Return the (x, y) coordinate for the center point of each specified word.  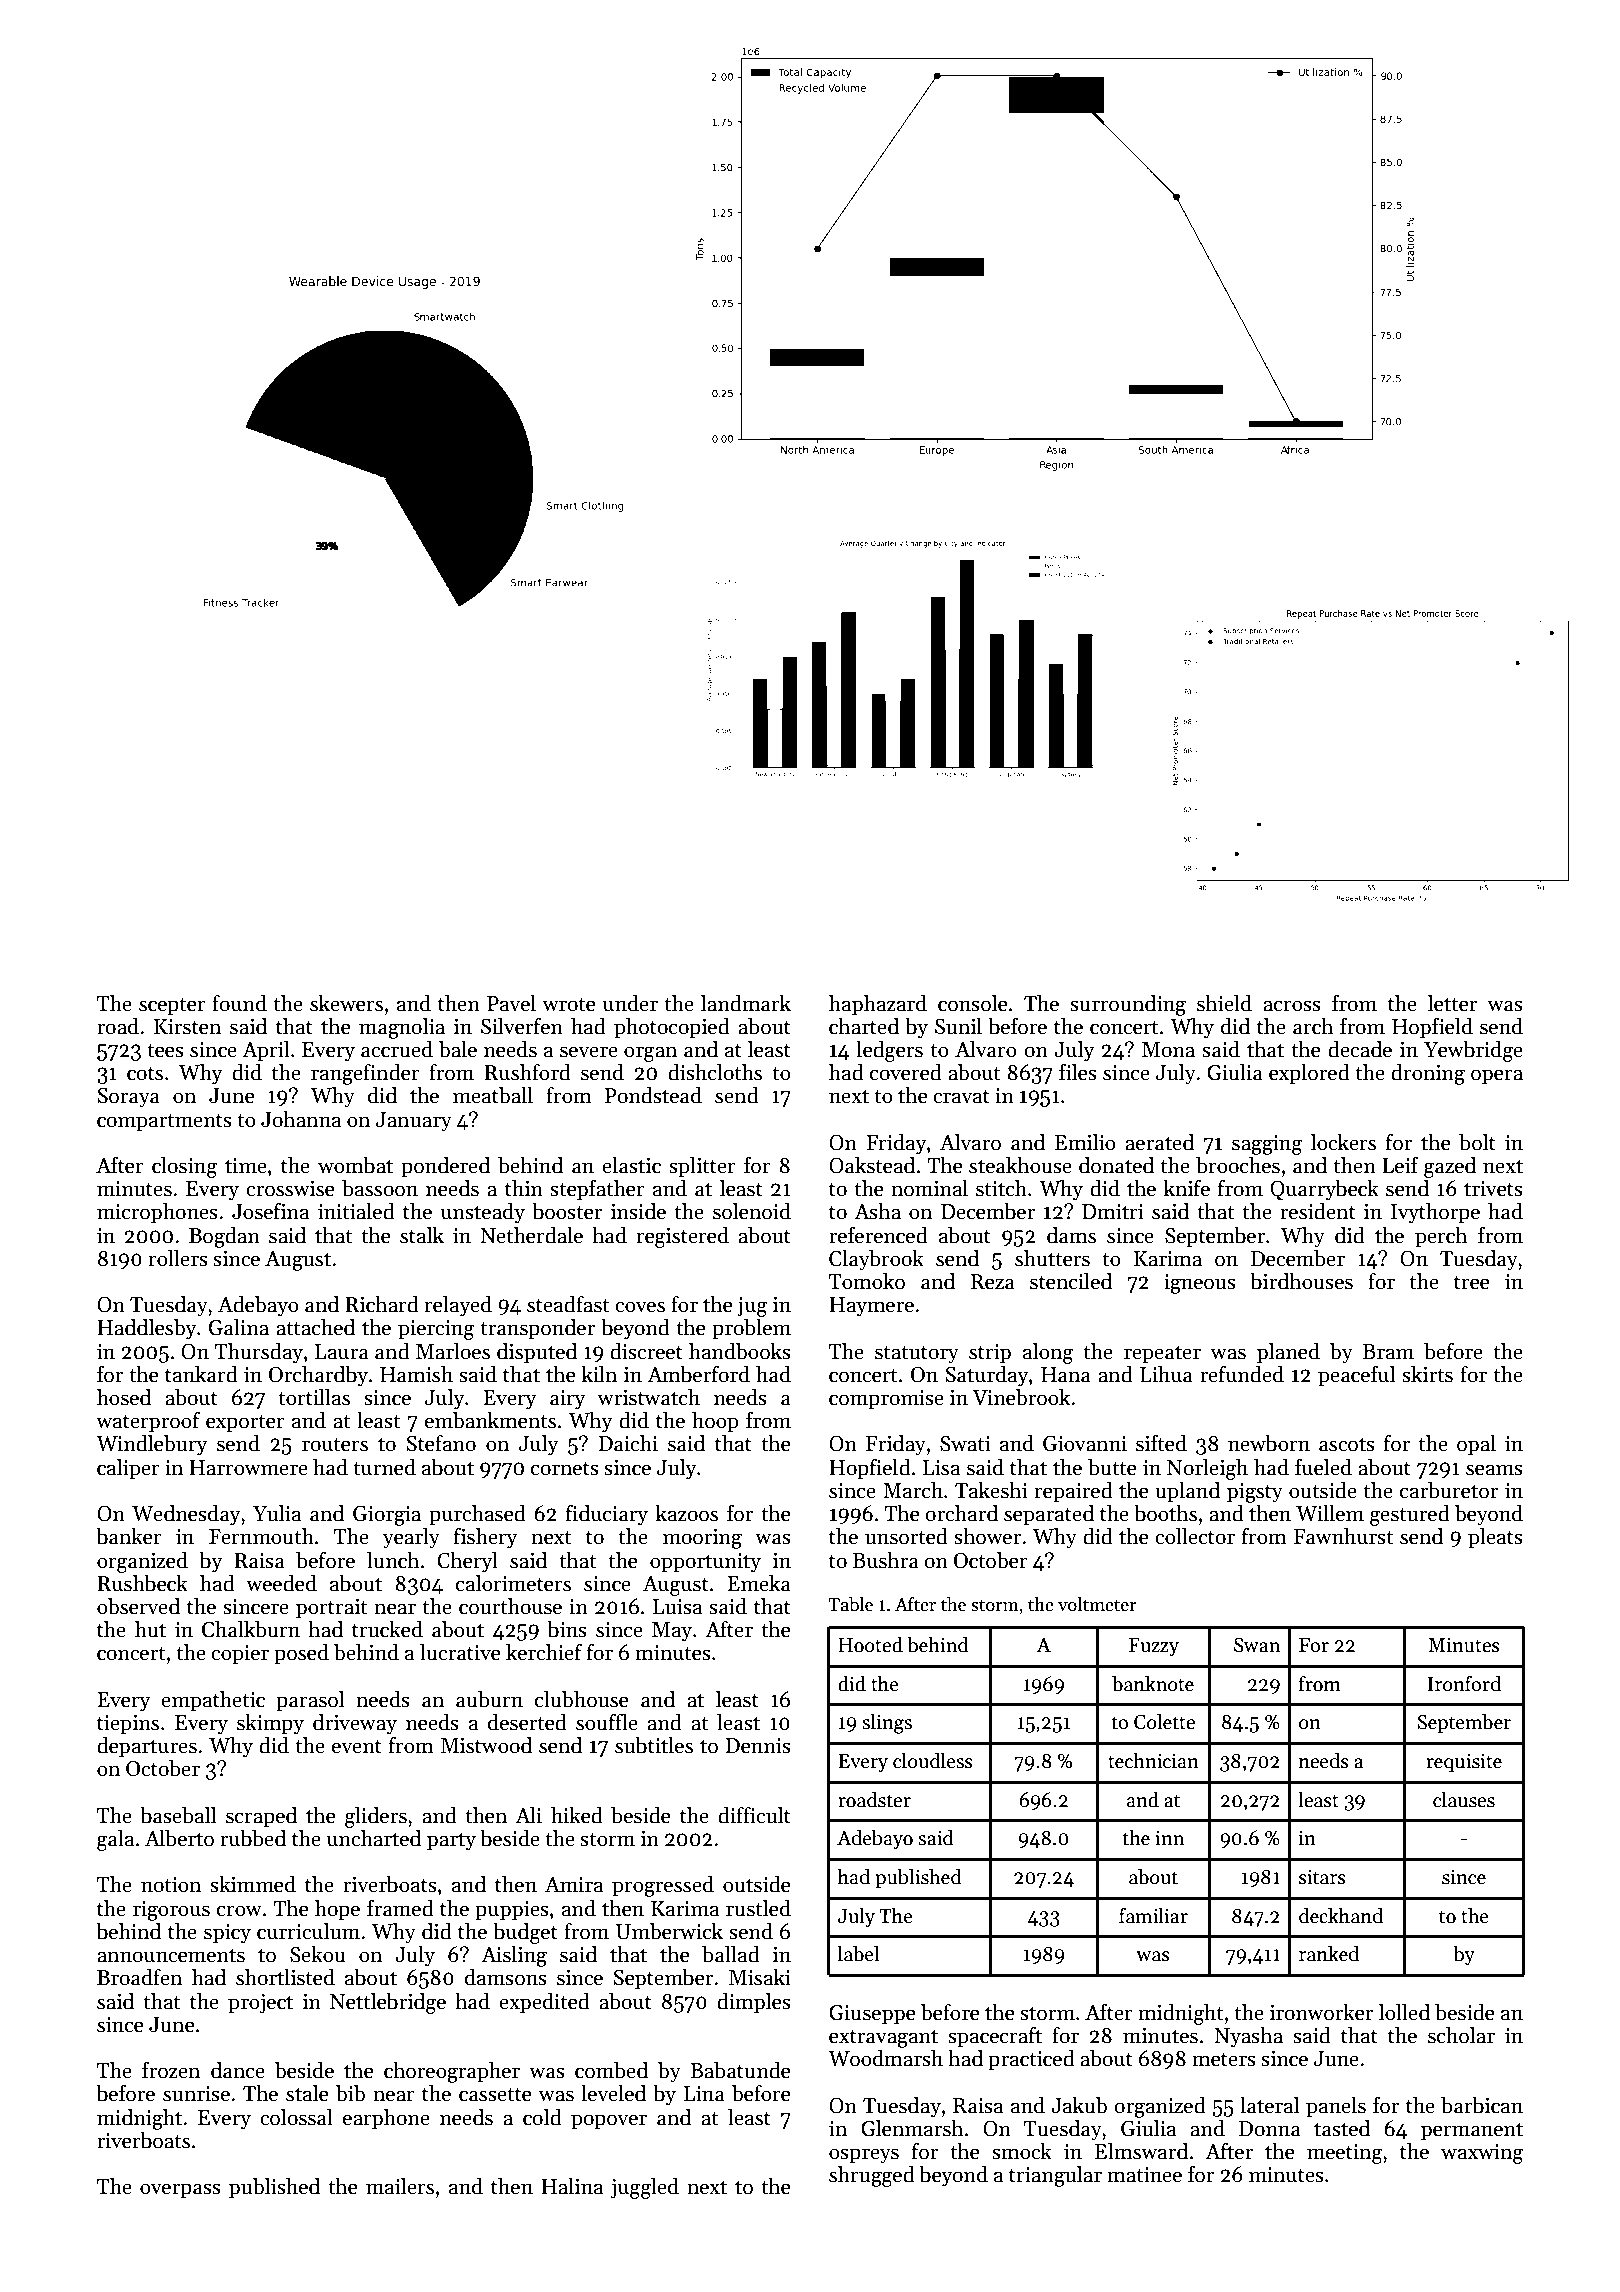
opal (1476, 1445)
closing (184, 1167)
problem (751, 1329)
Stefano (441, 1443)
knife (1187, 1188)
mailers (400, 2186)
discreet (646, 1351)
